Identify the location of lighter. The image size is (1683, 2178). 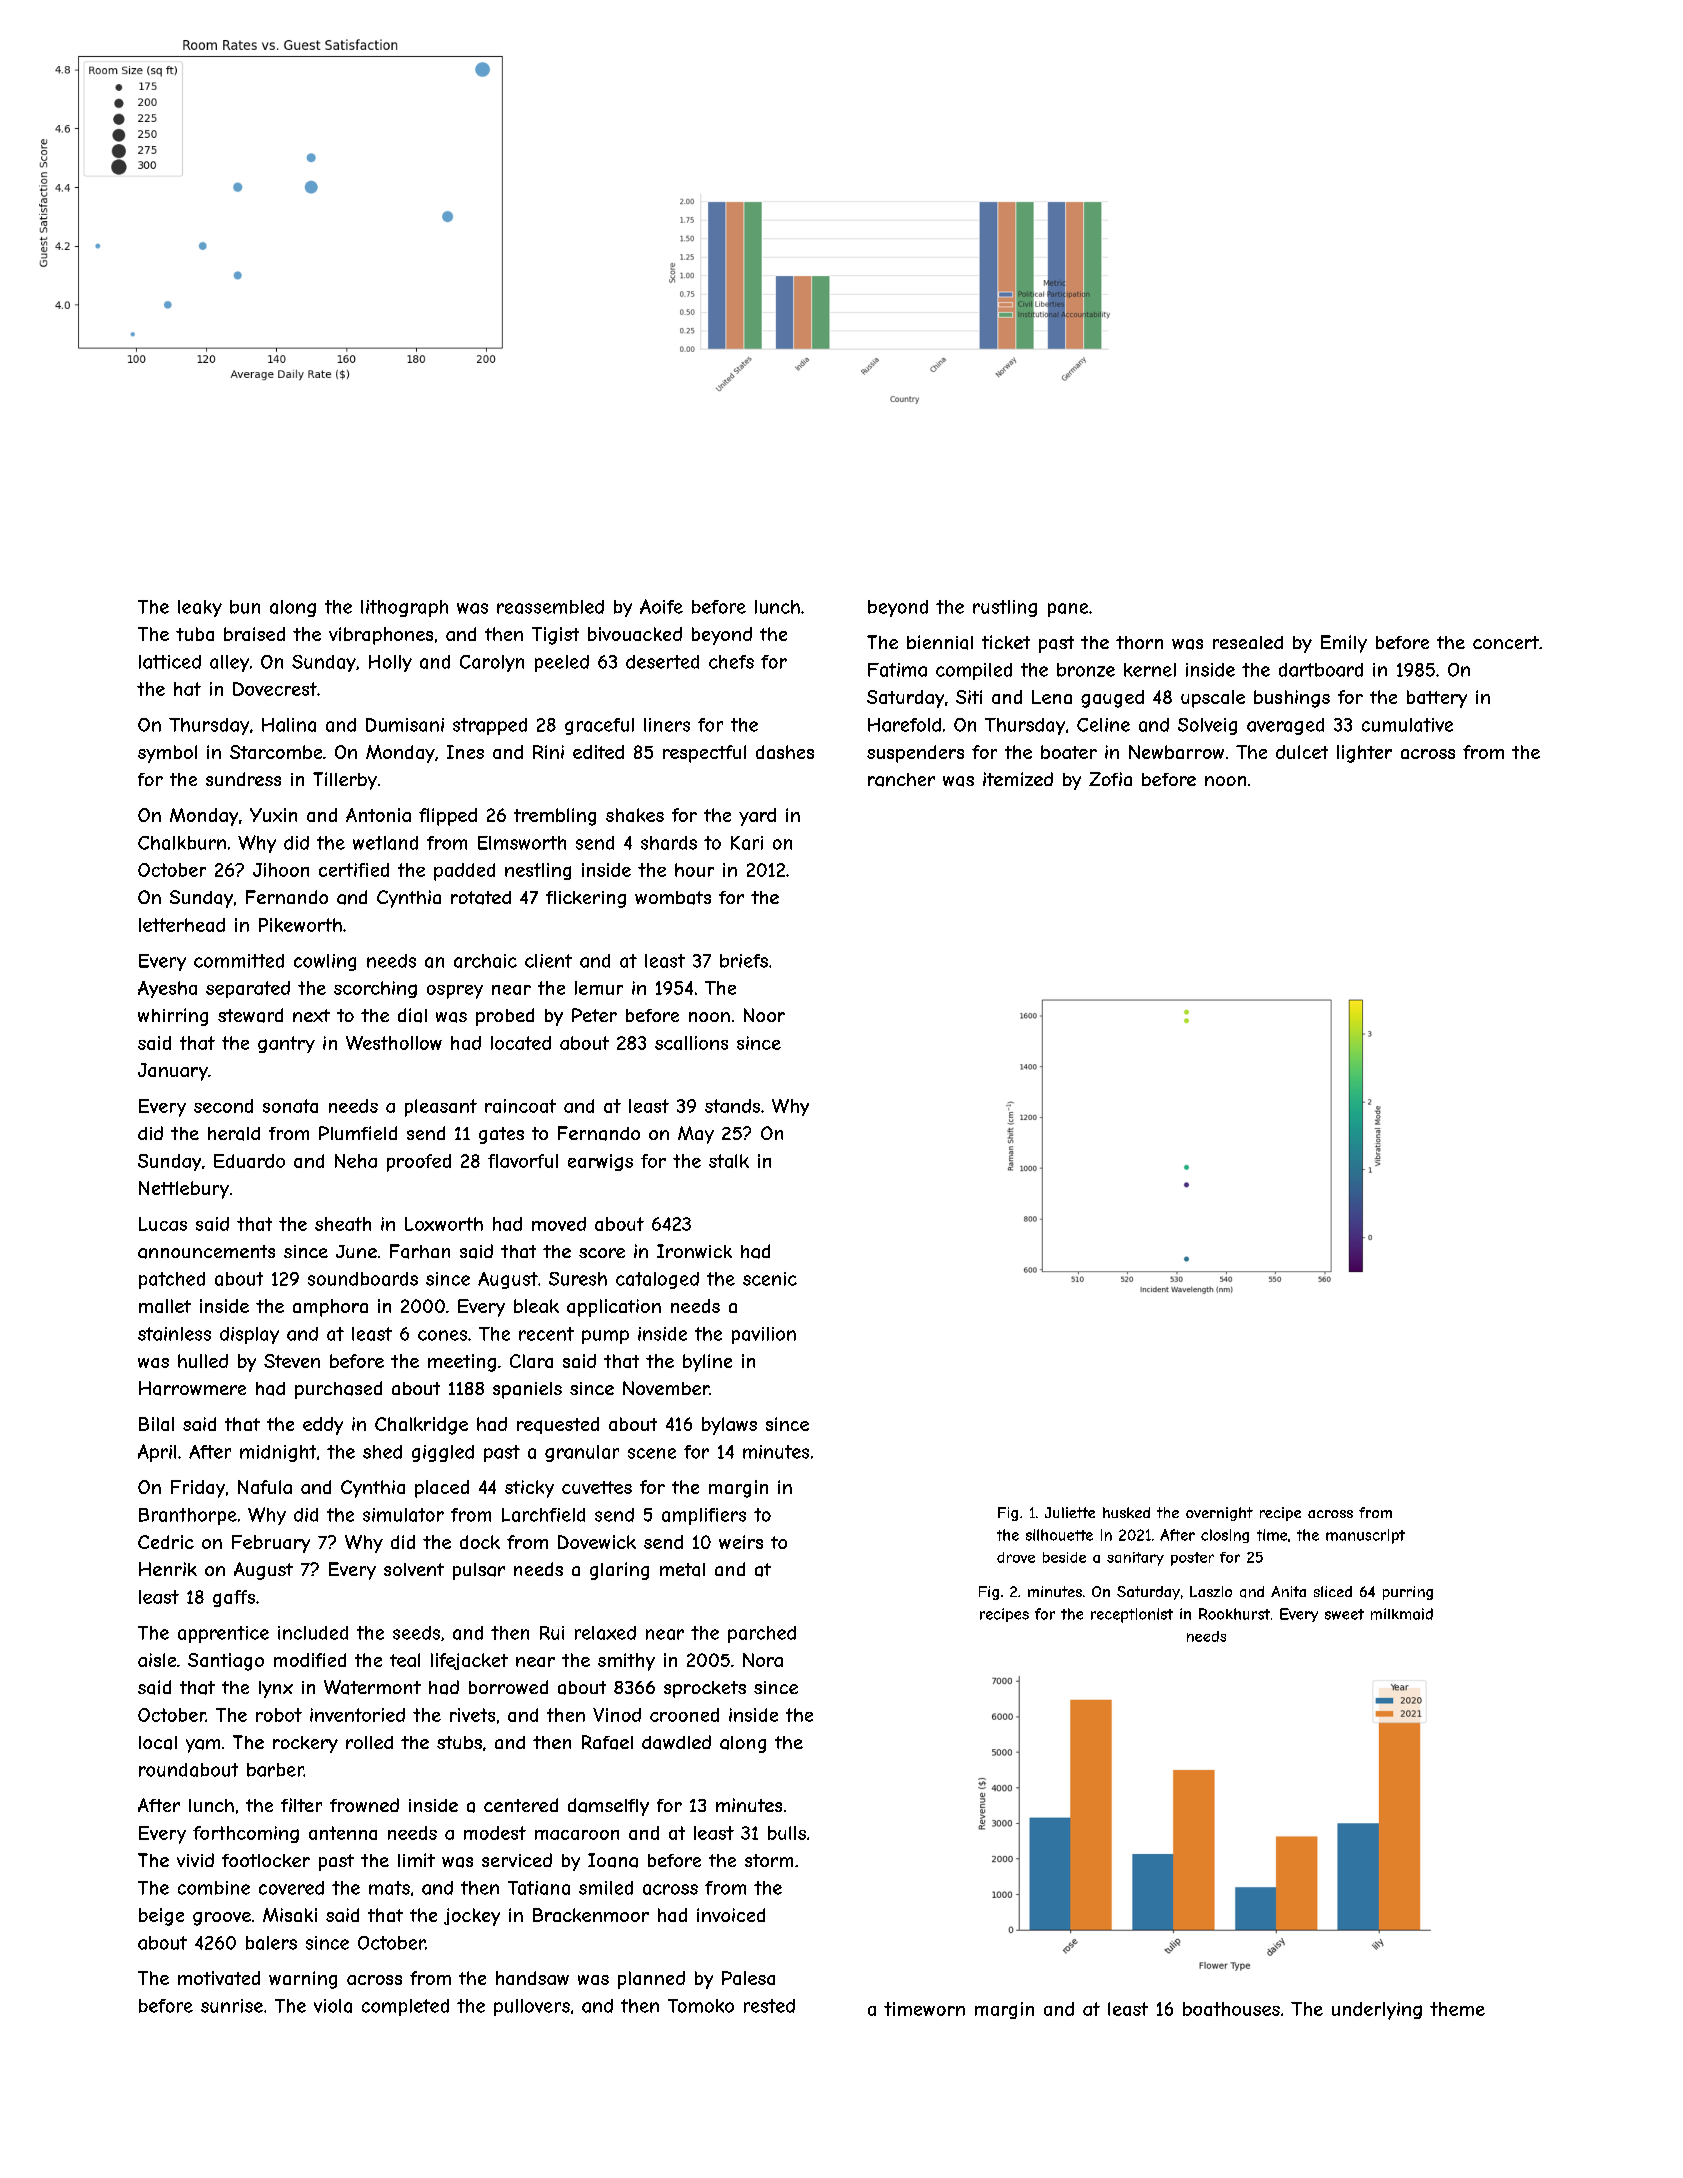
(1364, 754).
